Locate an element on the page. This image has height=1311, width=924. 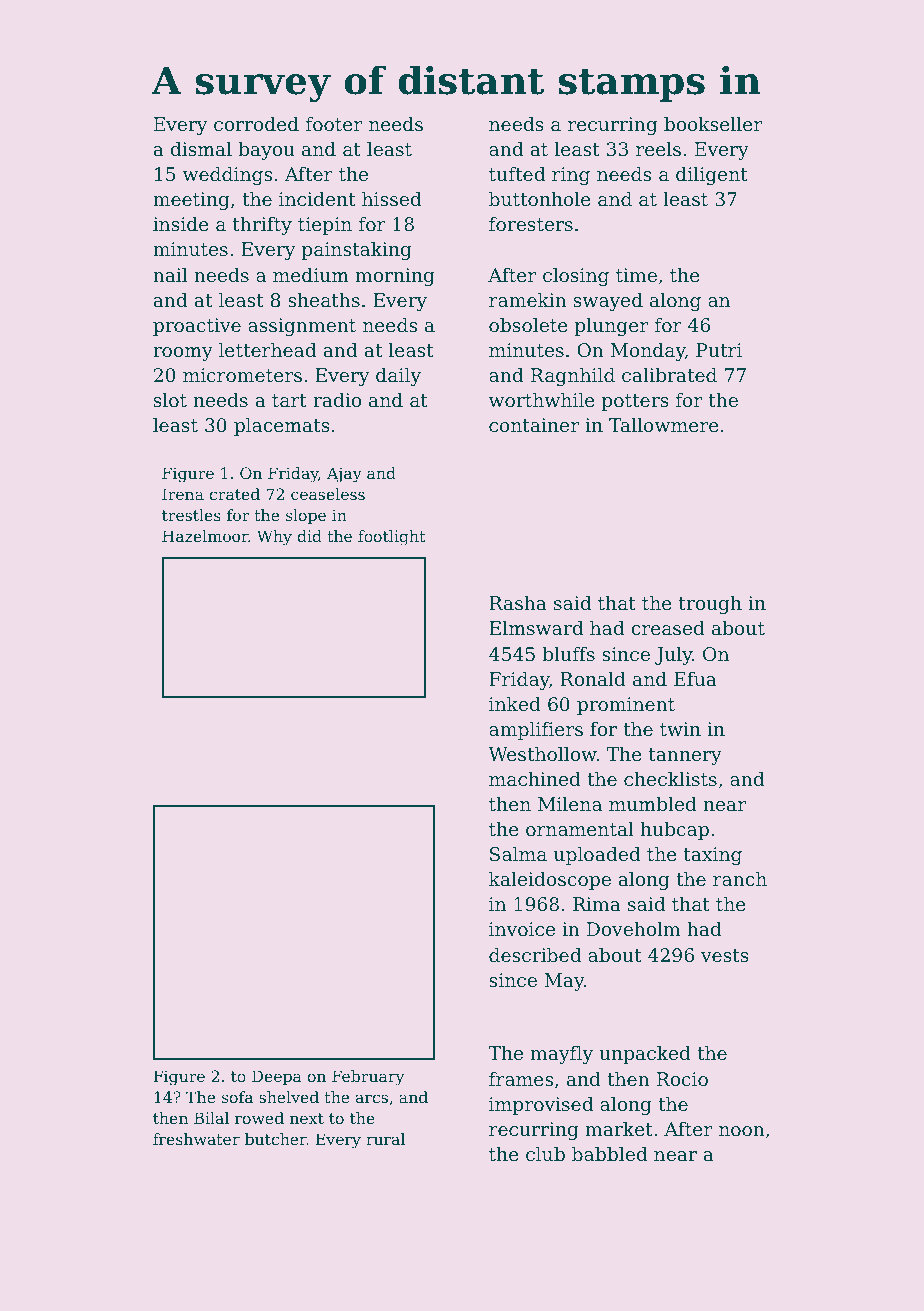
bookseller is located at coordinates (713, 124).
